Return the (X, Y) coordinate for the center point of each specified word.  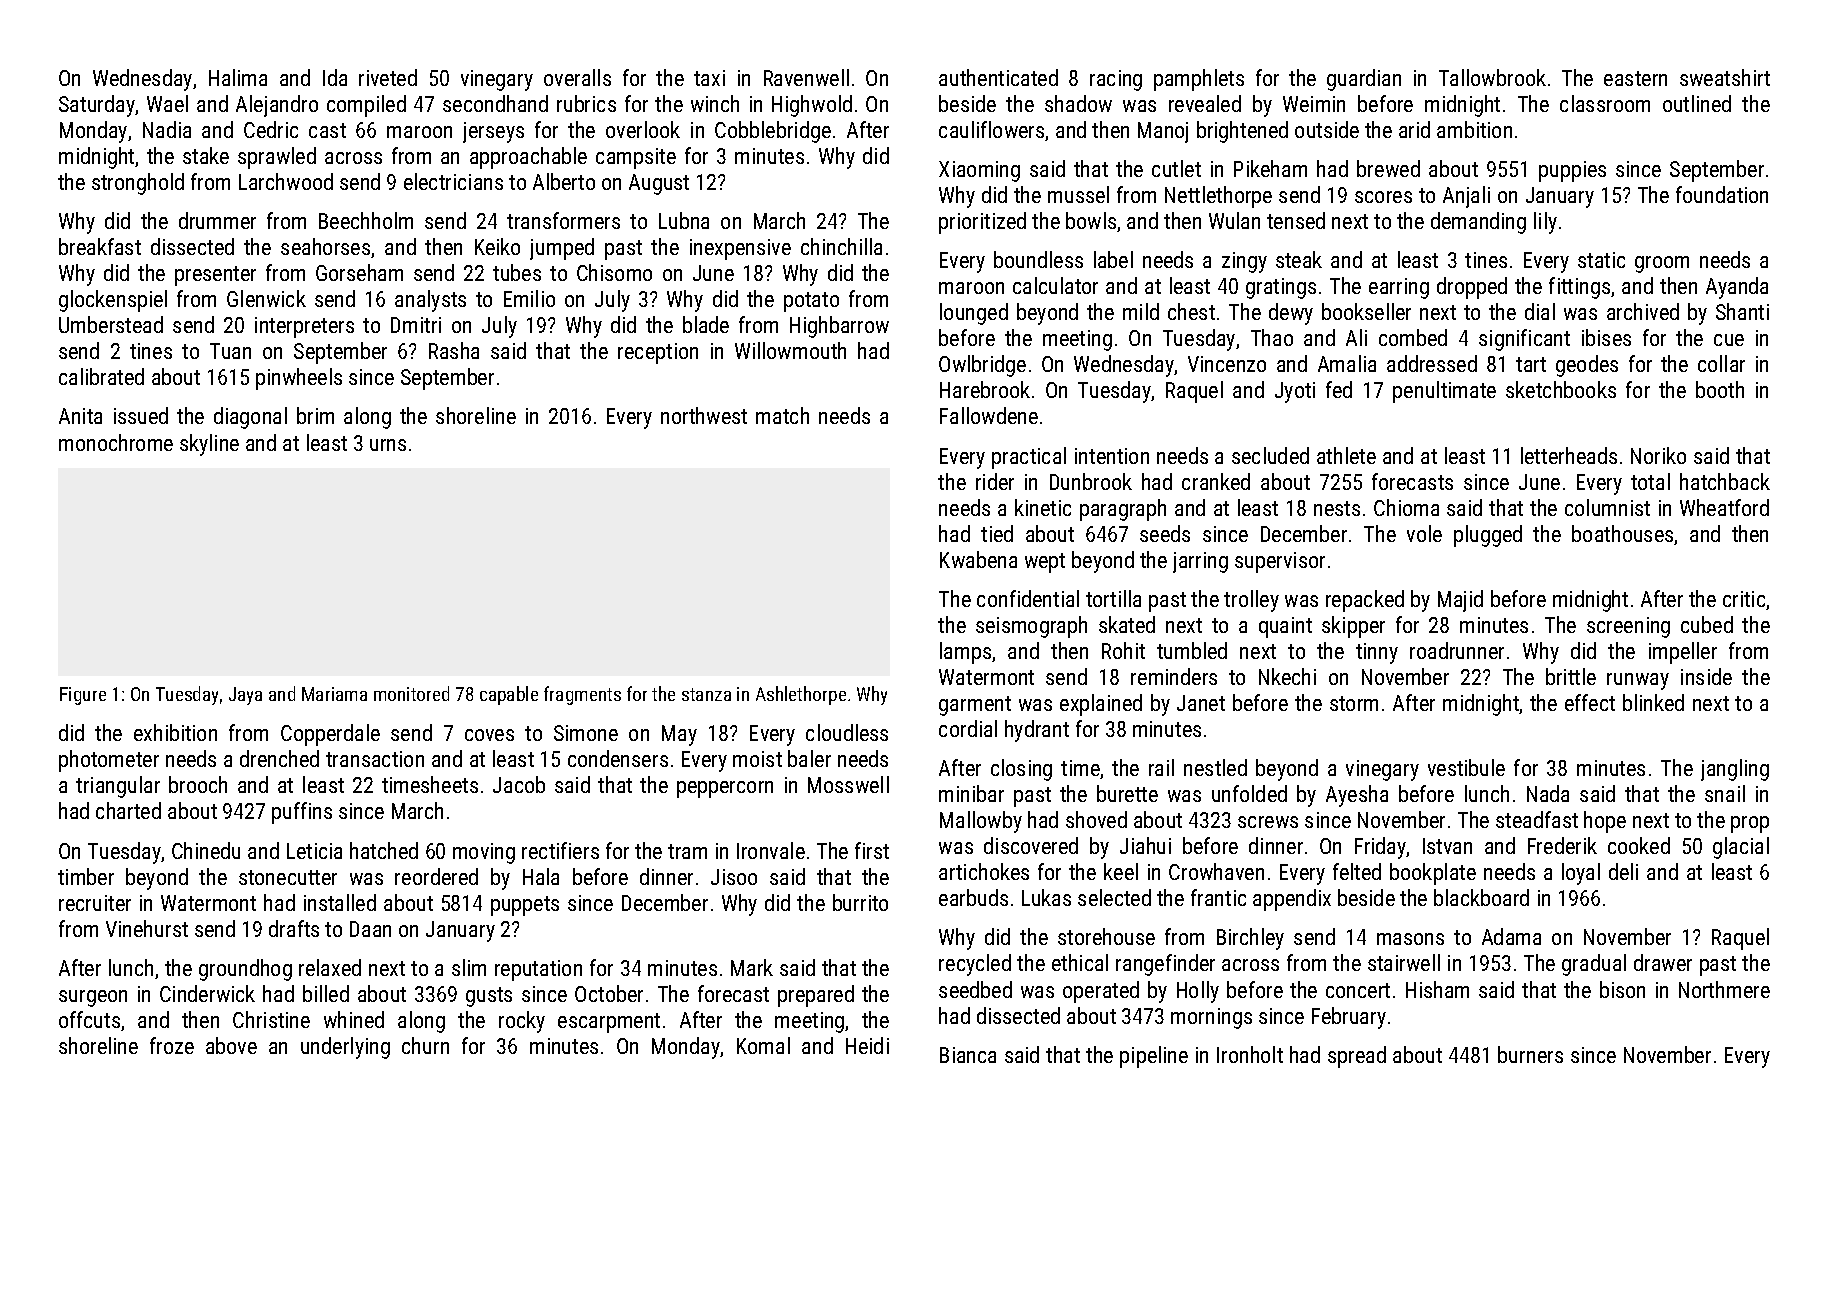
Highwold (812, 106)
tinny (1377, 653)
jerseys (493, 132)
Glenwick (266, 298)
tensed (1296, 220)
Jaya (245, 696)
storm (1354, 703)
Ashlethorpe (801, 695)
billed (326, 993)
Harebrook (985, 389)
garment (975, 706)
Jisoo (734, 877)
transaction (375, 759)
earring (1399, 288)
